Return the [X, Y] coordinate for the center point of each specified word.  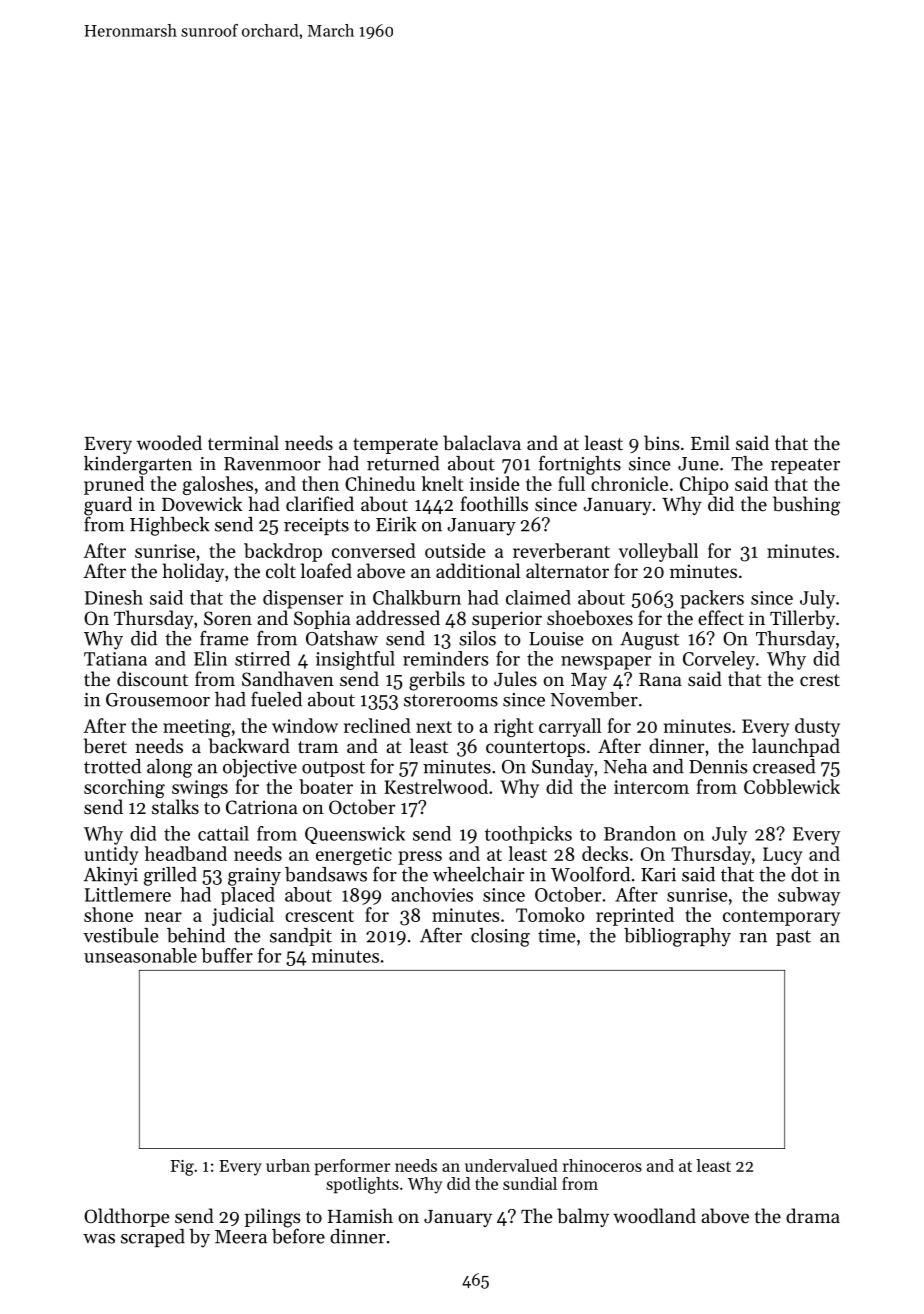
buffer [227, 955]
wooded [169, 442]
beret [105, 745]
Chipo [704, 485]
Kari [658, 875]
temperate [395, 446]
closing [500, 937]
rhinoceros [602, 1165]
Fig [182, 1168]
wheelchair [478, 874]
